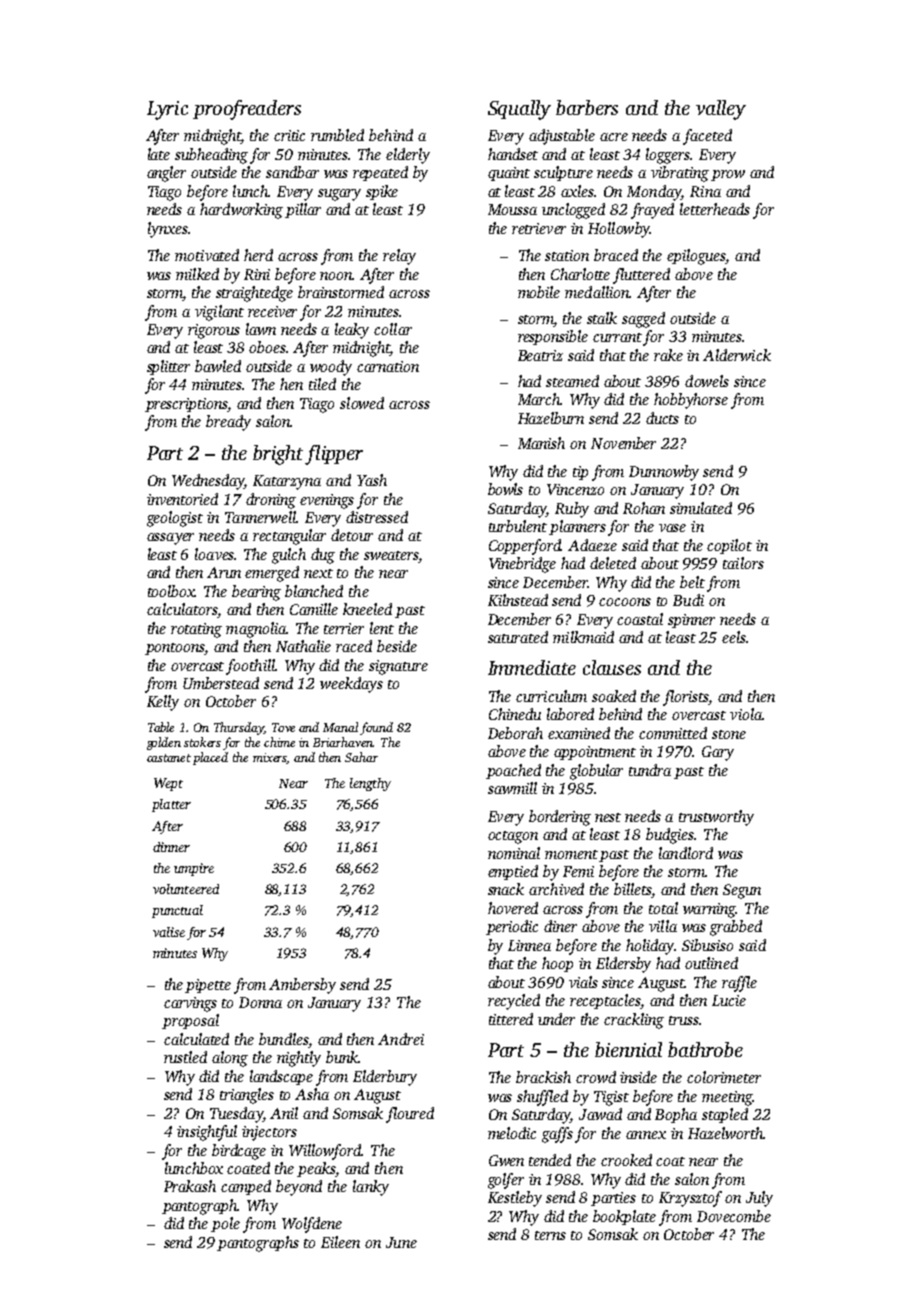 The image size is (924, 1314). What do you see at coordinates (169, 932) in the image?
I see `valise` at bounding box center [169, 932].
